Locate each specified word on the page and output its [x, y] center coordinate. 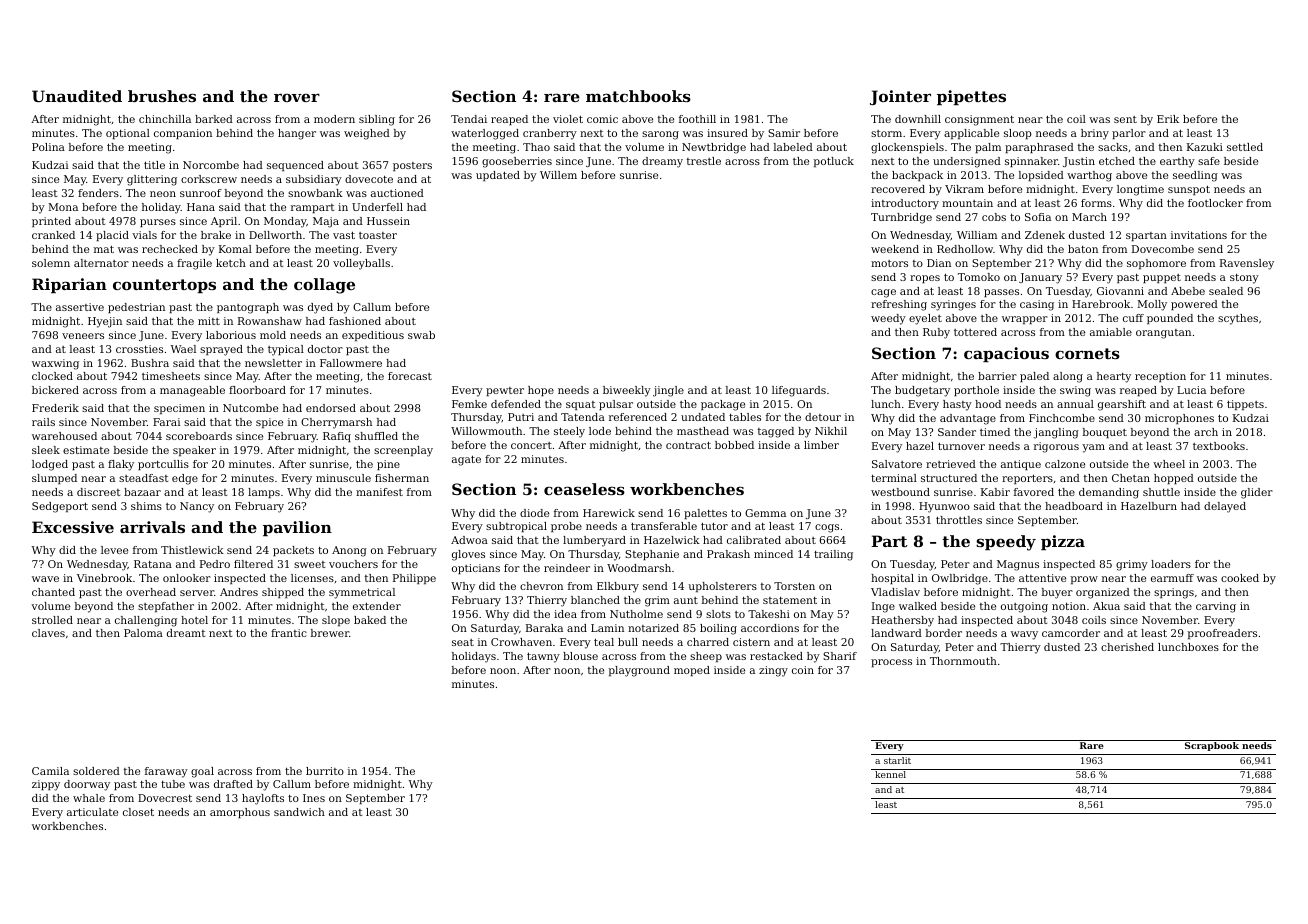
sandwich [299, 812]
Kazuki [1205, 147]
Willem [558, 175]
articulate [92, 812]
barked [214, 119]
